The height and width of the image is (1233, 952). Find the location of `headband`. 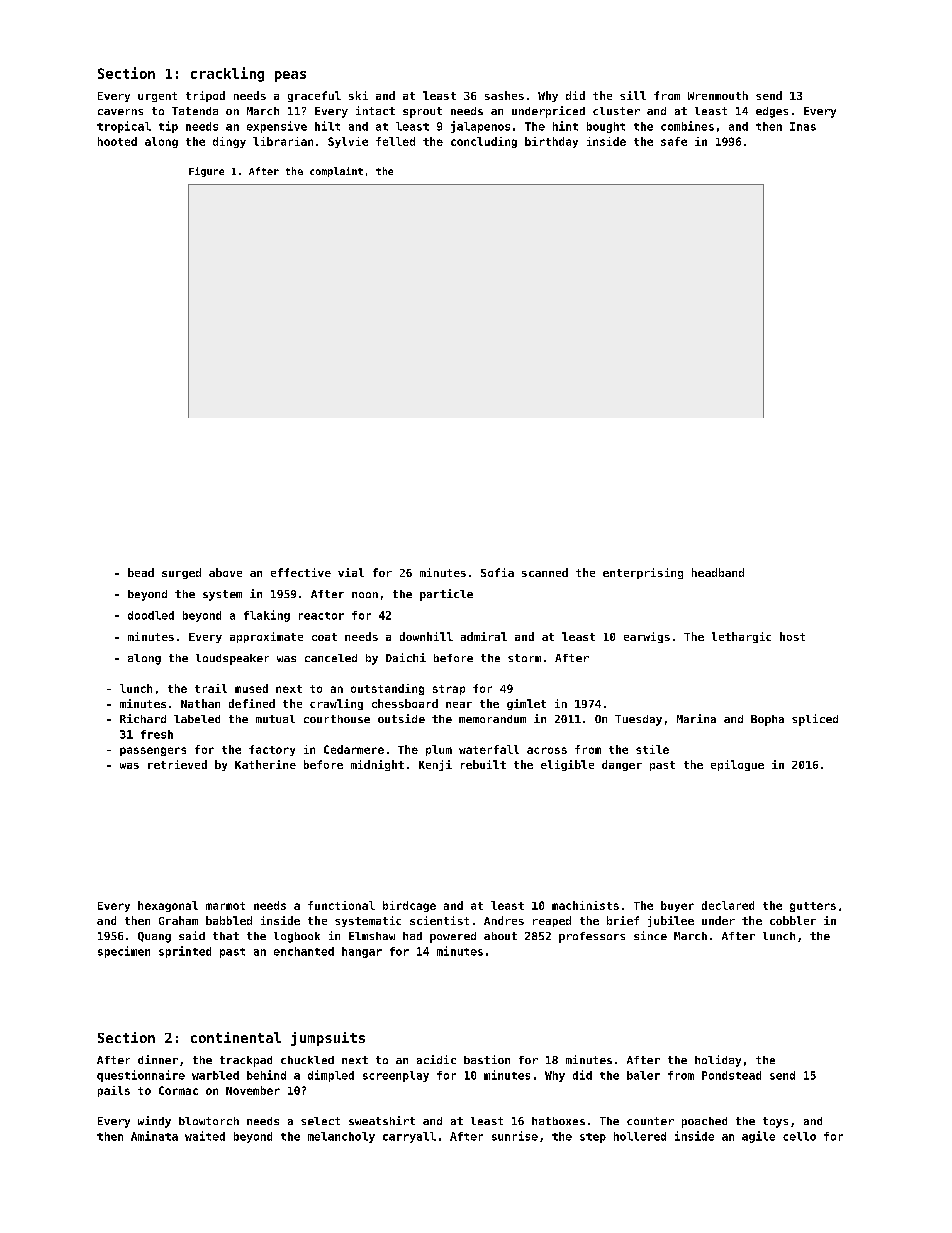

headband is located at coordinates (718, 572).
